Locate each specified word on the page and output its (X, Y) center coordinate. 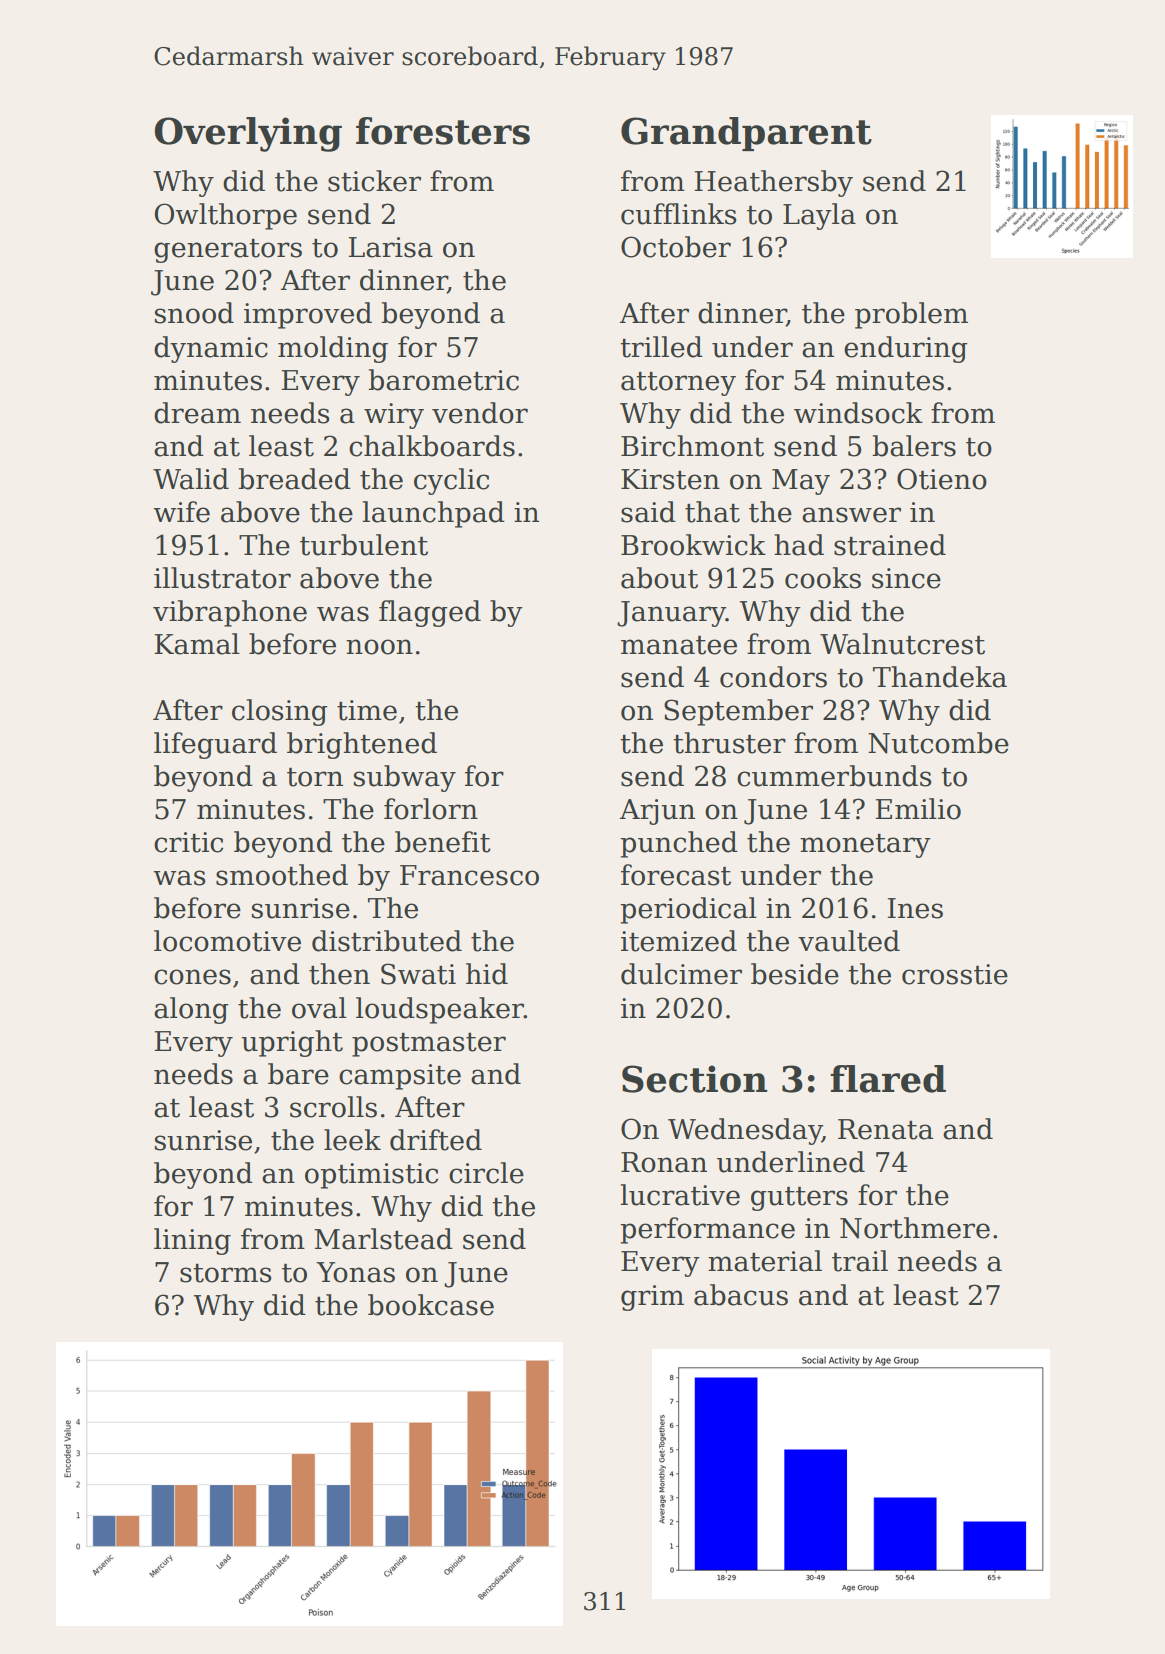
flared (888, 1079)
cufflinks (679, 214)
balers (914, 446)
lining (192, 1241)
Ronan (664, 1162)
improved (308, 315)
